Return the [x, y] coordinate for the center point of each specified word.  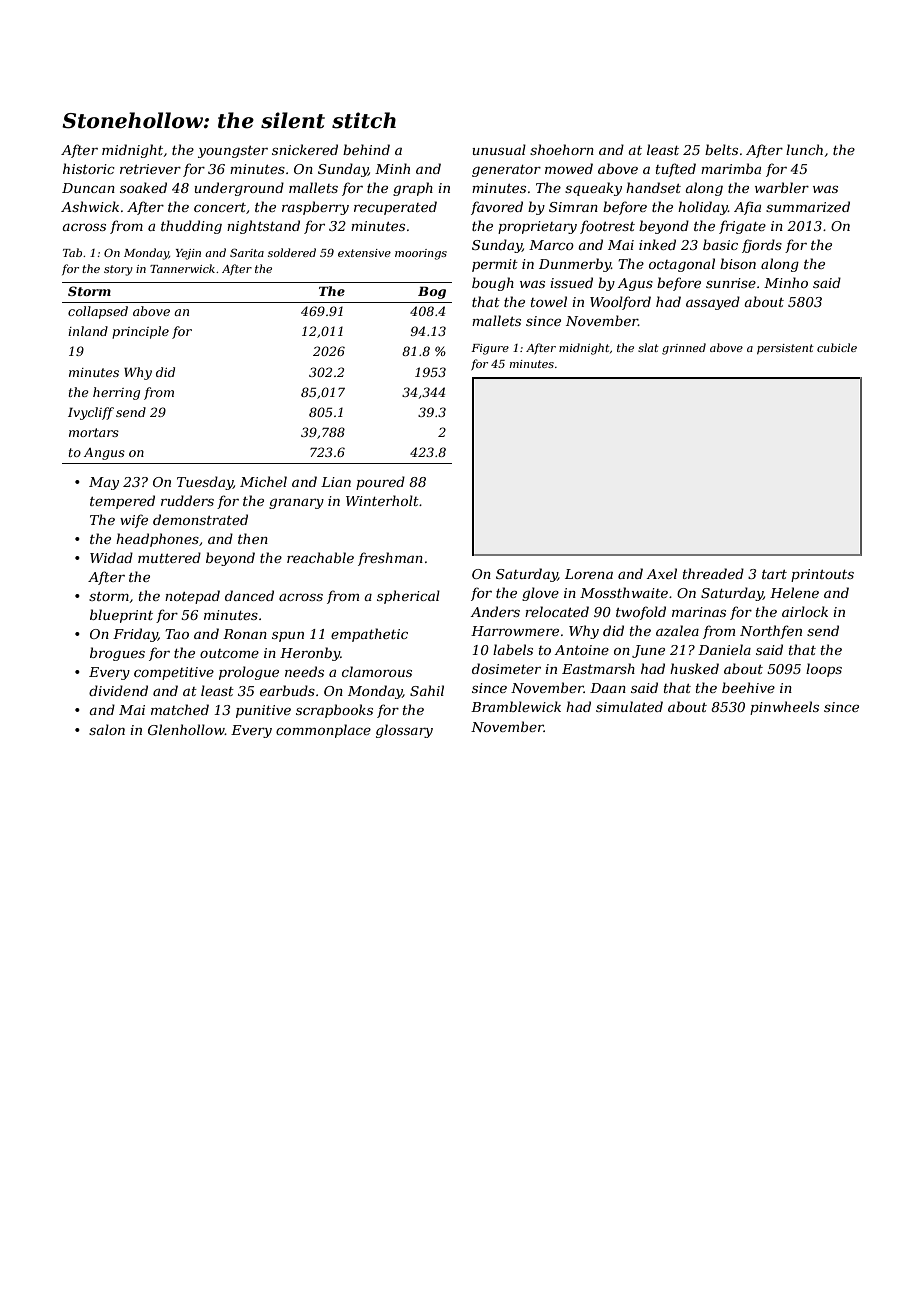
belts [721, 149]
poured [380, 483]
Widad [111, 557]
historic [89, 168]
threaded [713, 573]
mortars [94, 432]
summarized [808, 207]
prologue [249, 673]
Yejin [188, 254]
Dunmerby [575, 265]
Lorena [589, 574]
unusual [499, 149]
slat [648, 347]
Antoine [581, 650]
